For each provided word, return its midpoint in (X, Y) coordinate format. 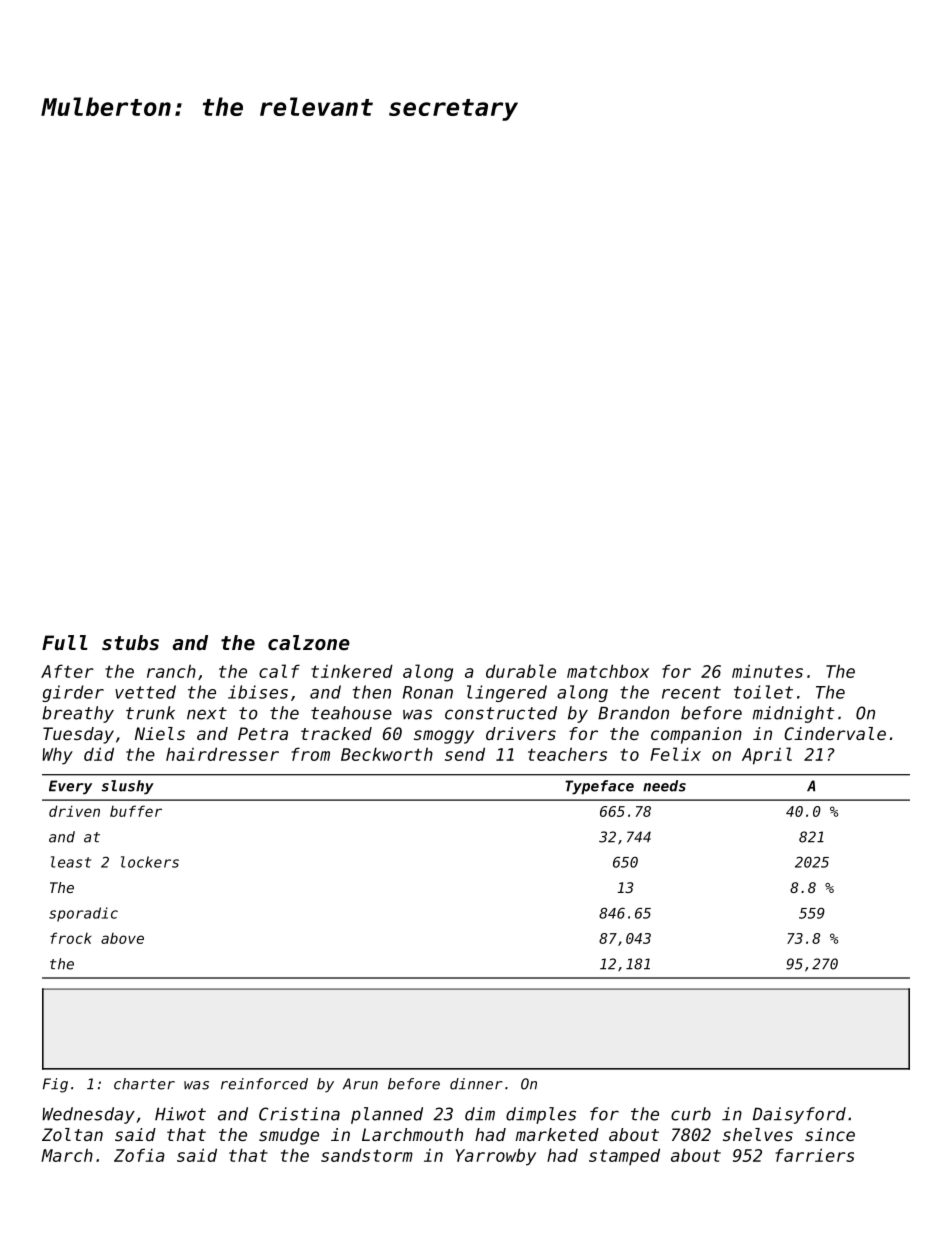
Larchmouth (412, 1134)
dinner (476, 1084)
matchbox (608, 671)
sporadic (83, 914)
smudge (289, 1136)
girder (73, 693)
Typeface (599, 787)
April (767, 756)
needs (664, 786)
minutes (767, 671)
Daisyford (799, 1115)
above (122, 938)
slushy (127, 787)
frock (70, 938)
